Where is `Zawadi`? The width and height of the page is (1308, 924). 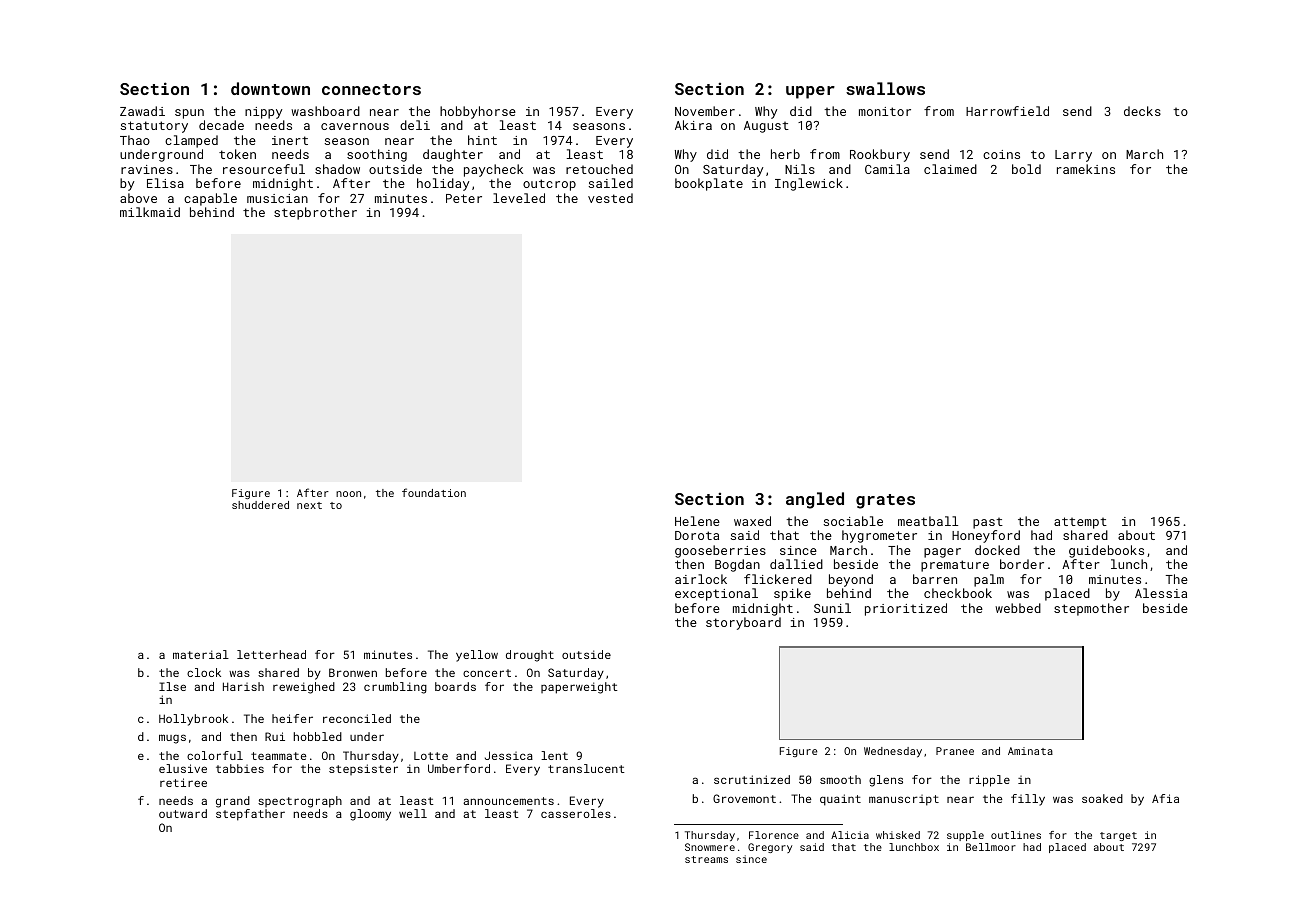 Zawadi is located at coordinates (142, 111).
